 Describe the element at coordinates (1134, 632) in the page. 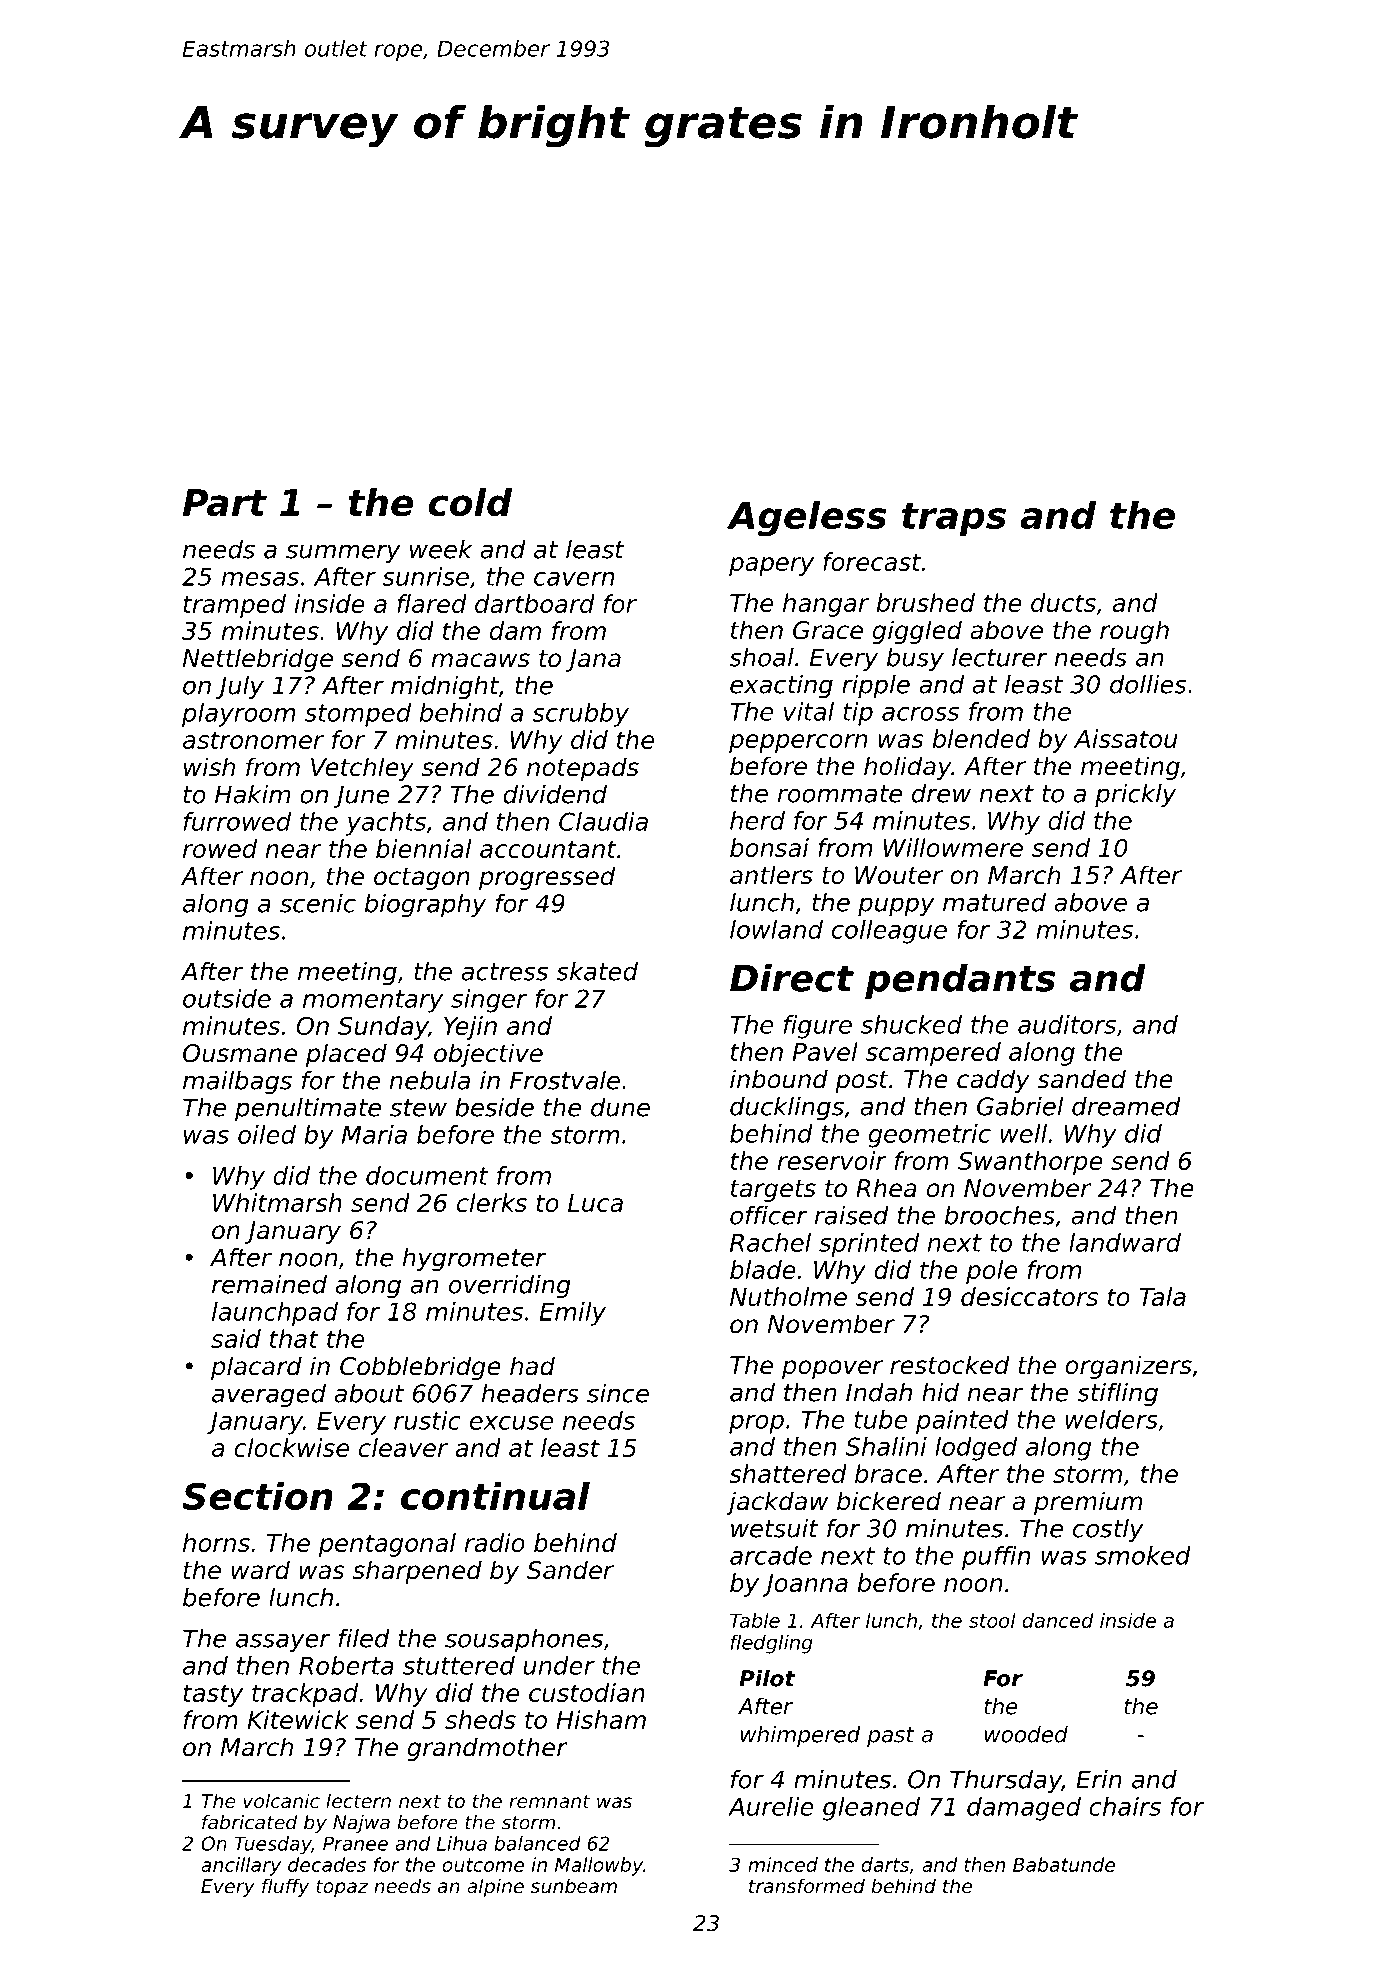

I see `rough` at that location.
